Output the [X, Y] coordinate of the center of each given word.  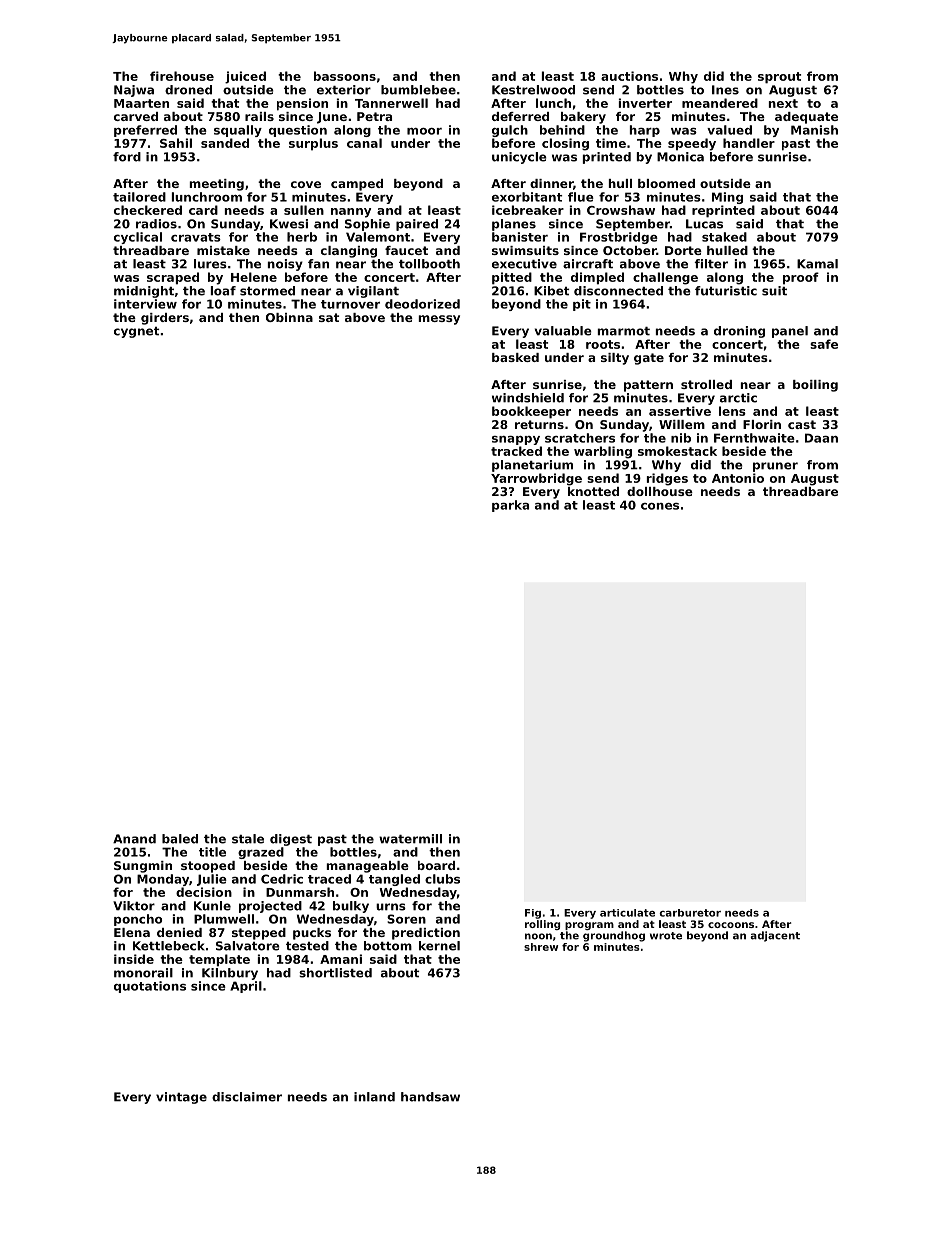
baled [180, 839]
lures [210, 264]
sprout [779, 78]
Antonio [738, 478]
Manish [814, 130]
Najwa [134, 91]
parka [510, 506]
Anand [134, 839]
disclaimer [247, 1097]
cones [660, 506]
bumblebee [418, 90]
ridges [667, 479]
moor [424, 131]
